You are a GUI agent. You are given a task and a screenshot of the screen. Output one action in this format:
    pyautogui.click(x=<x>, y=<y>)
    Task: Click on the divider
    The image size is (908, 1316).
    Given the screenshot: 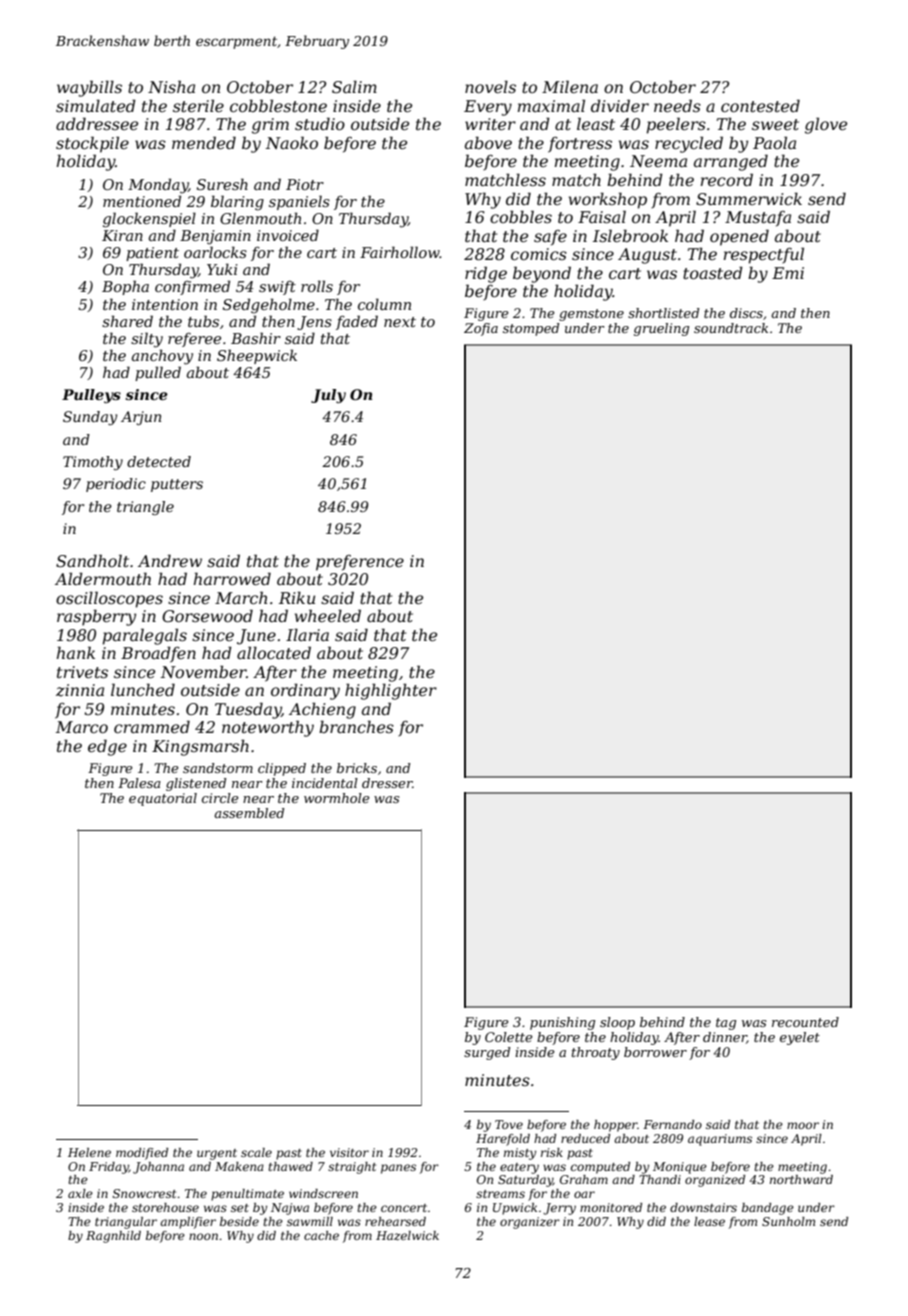 What is the action you would take?
    pyautogui.click(x=620, y=105)
